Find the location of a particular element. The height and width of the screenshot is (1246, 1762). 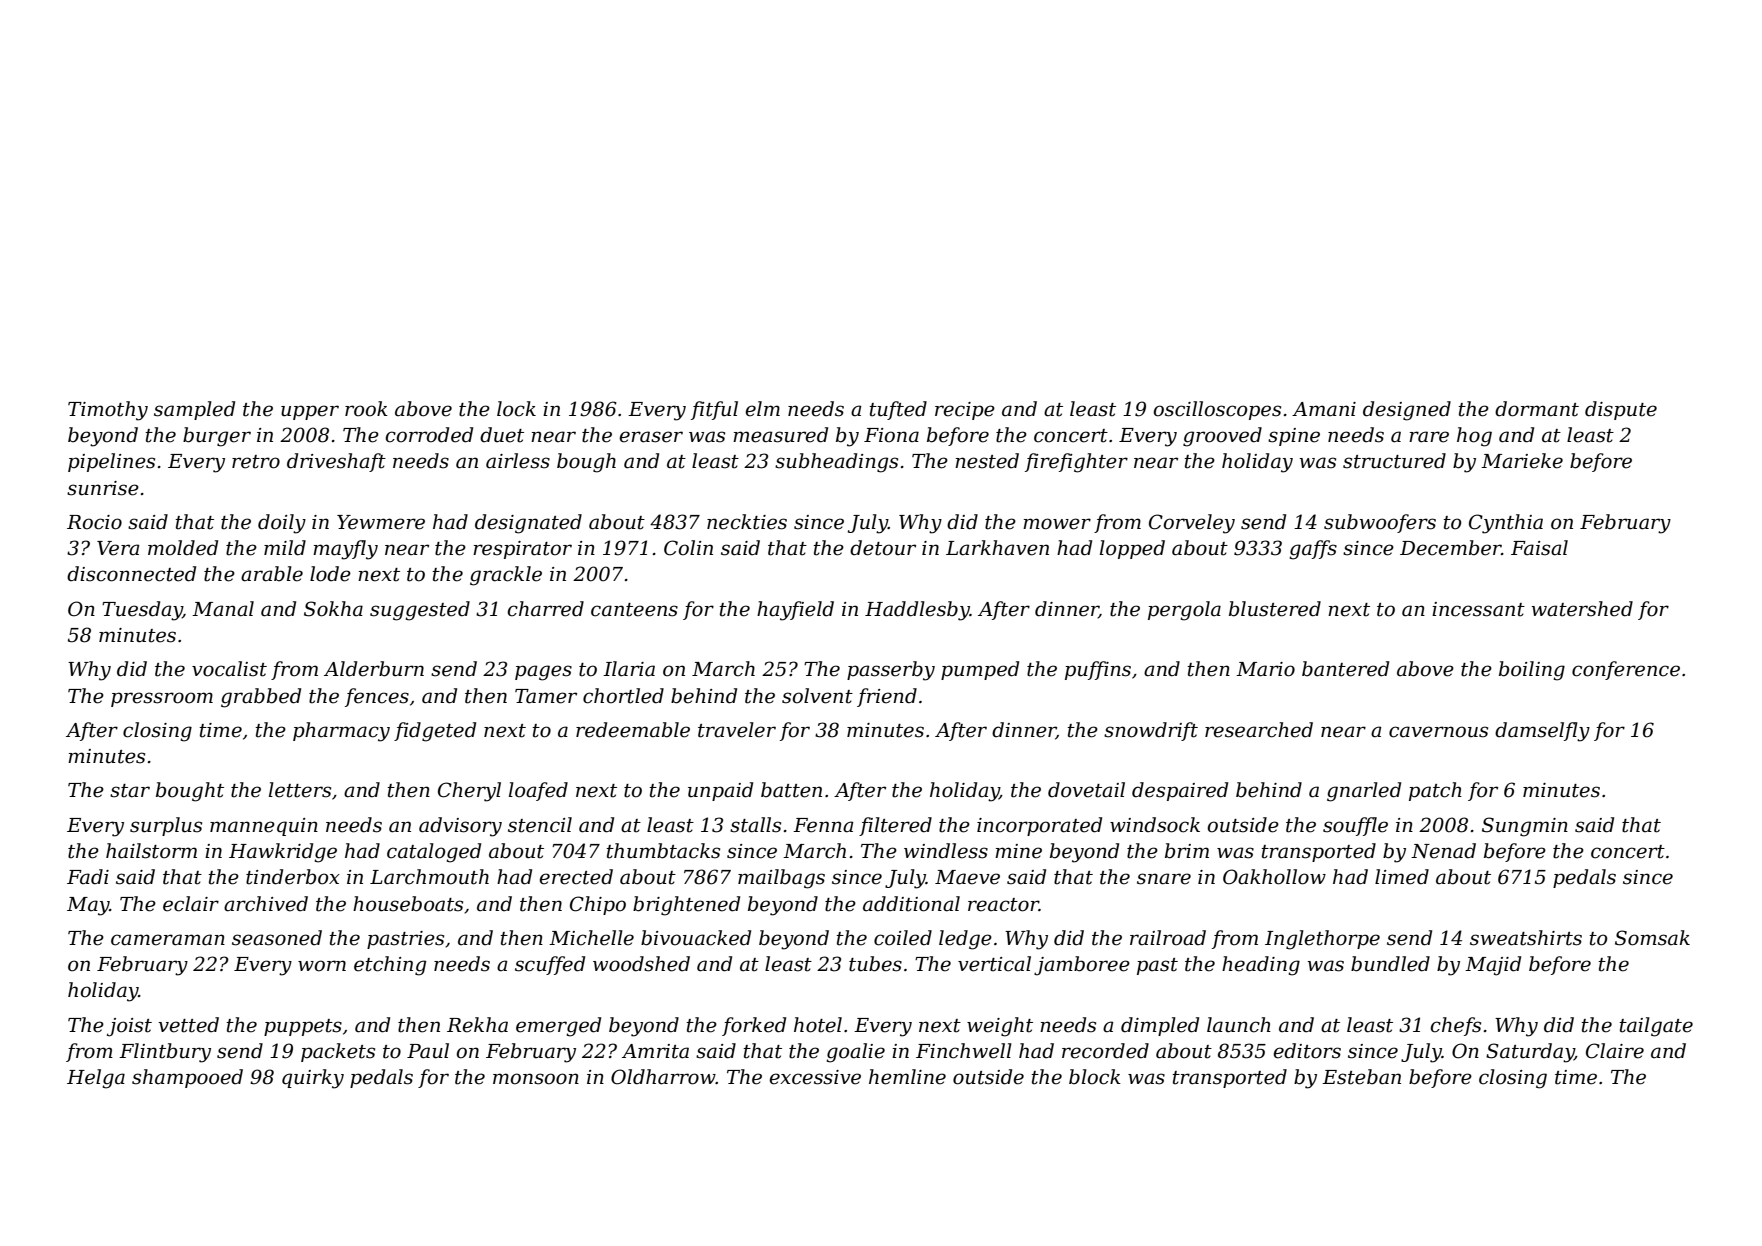

conference is located at coordinates (1626, 670).
